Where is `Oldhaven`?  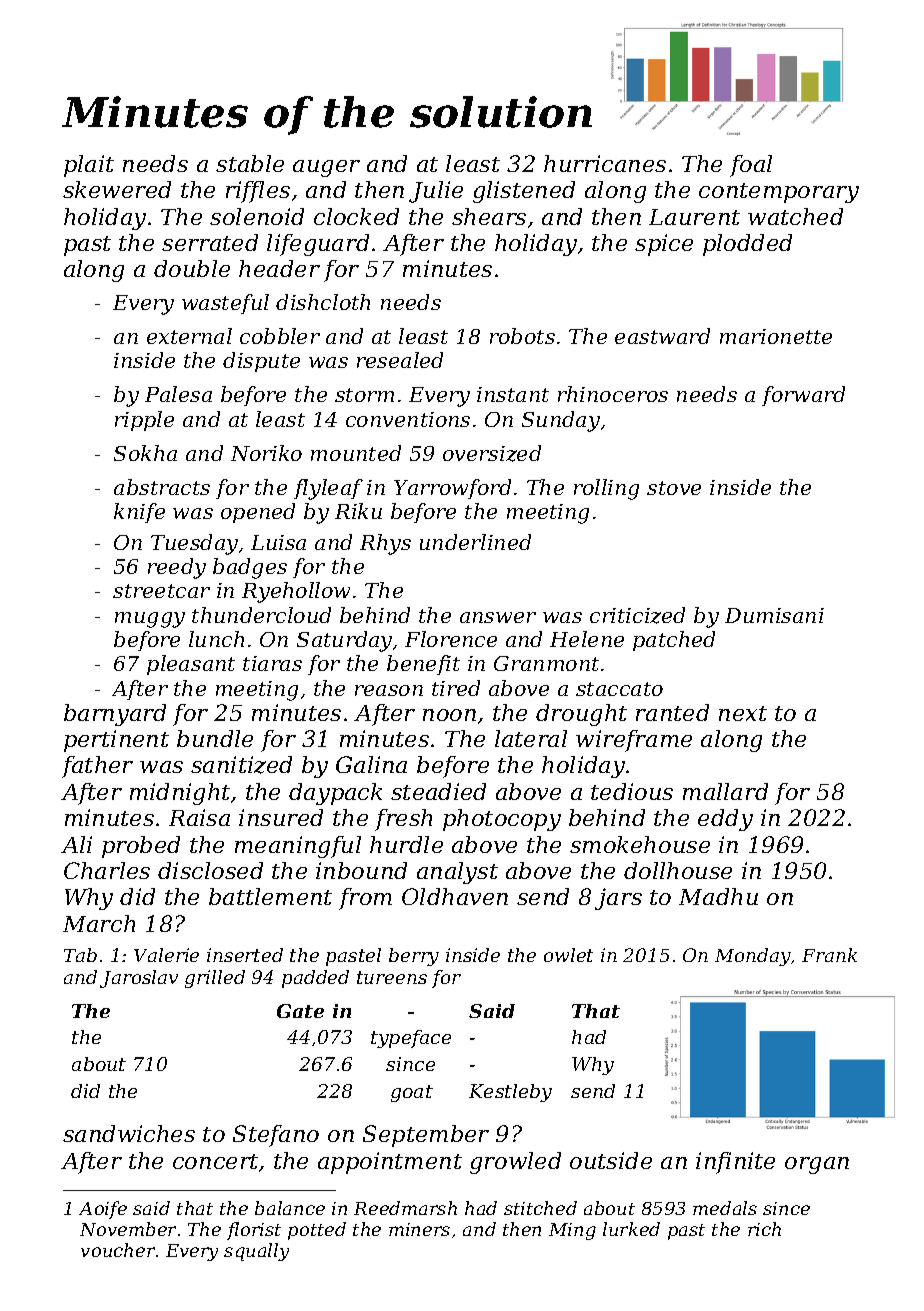
Oldhaven is located at coordinates (455, 896).
